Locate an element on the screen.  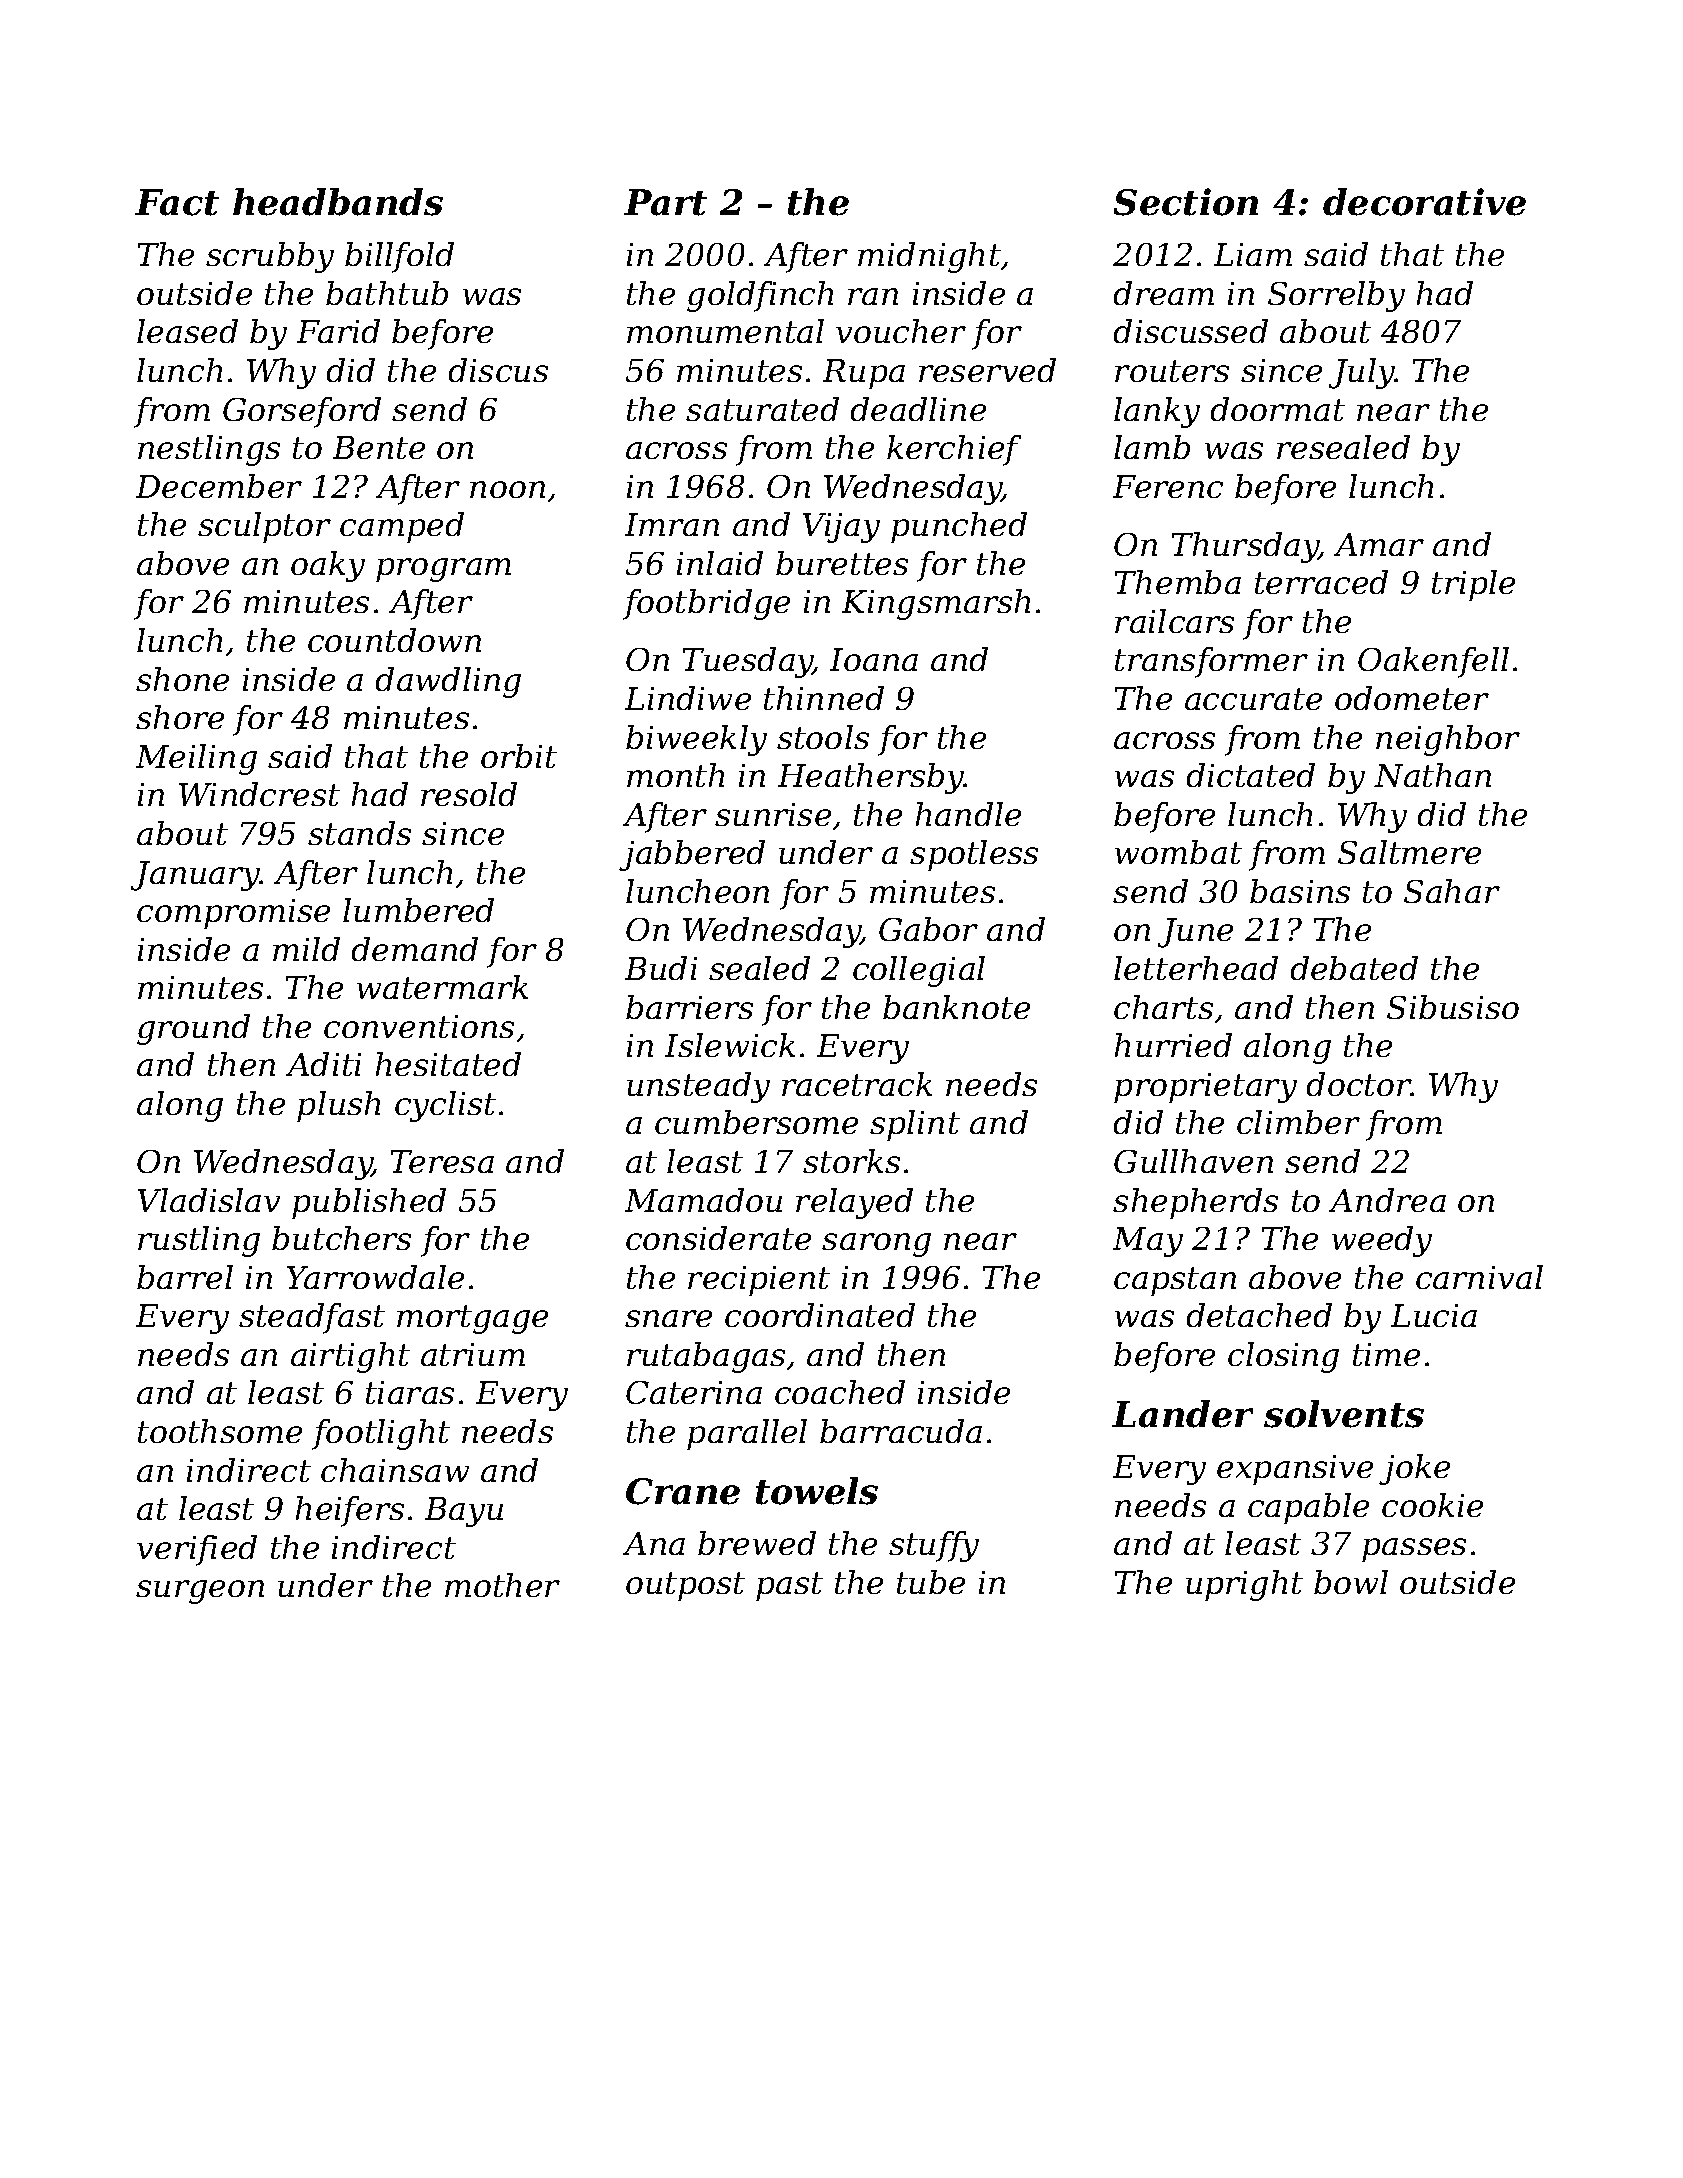
decorative is located at coordinates (1424, 202).
